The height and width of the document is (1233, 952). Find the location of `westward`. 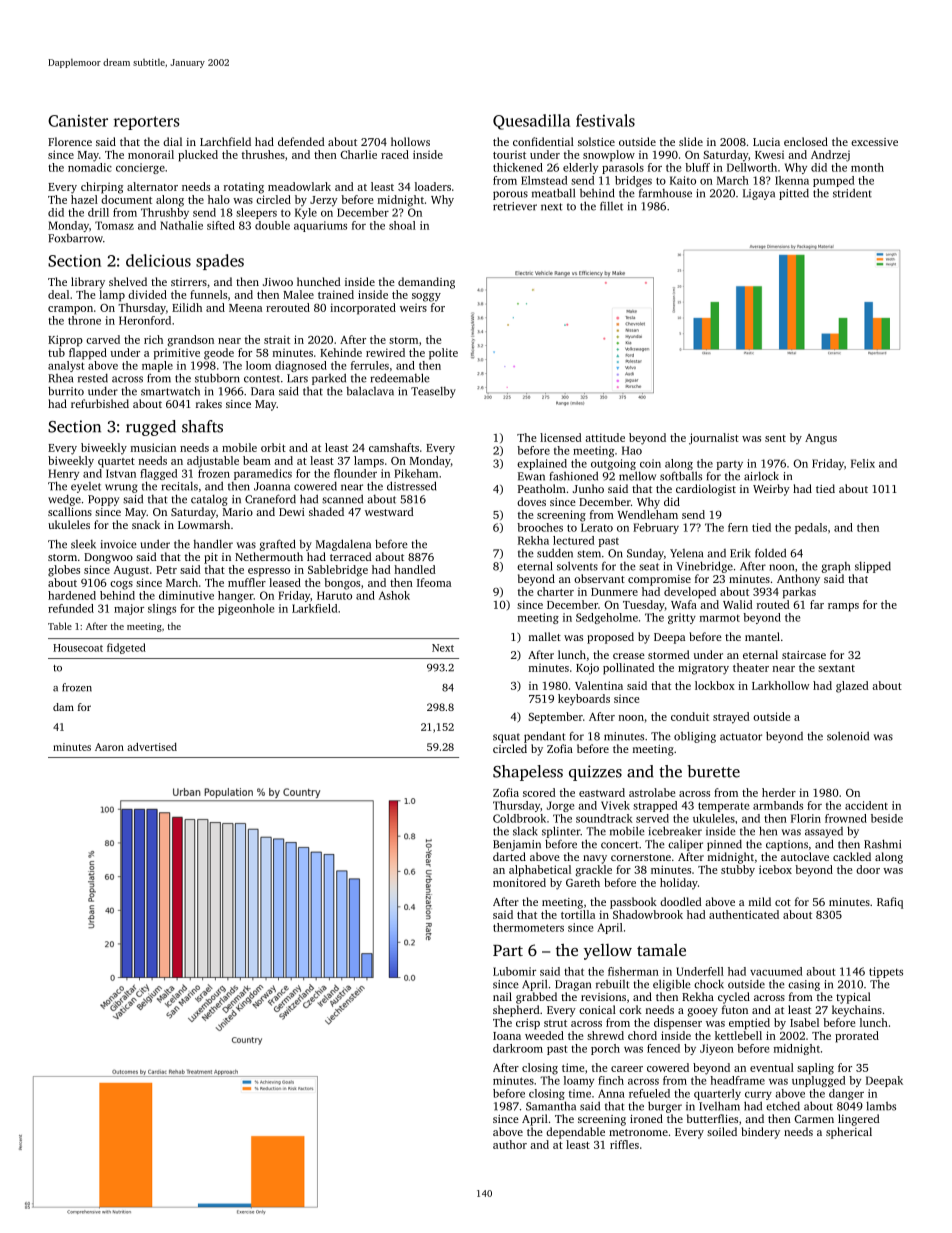

westward is located at coordinates (389, 511).
